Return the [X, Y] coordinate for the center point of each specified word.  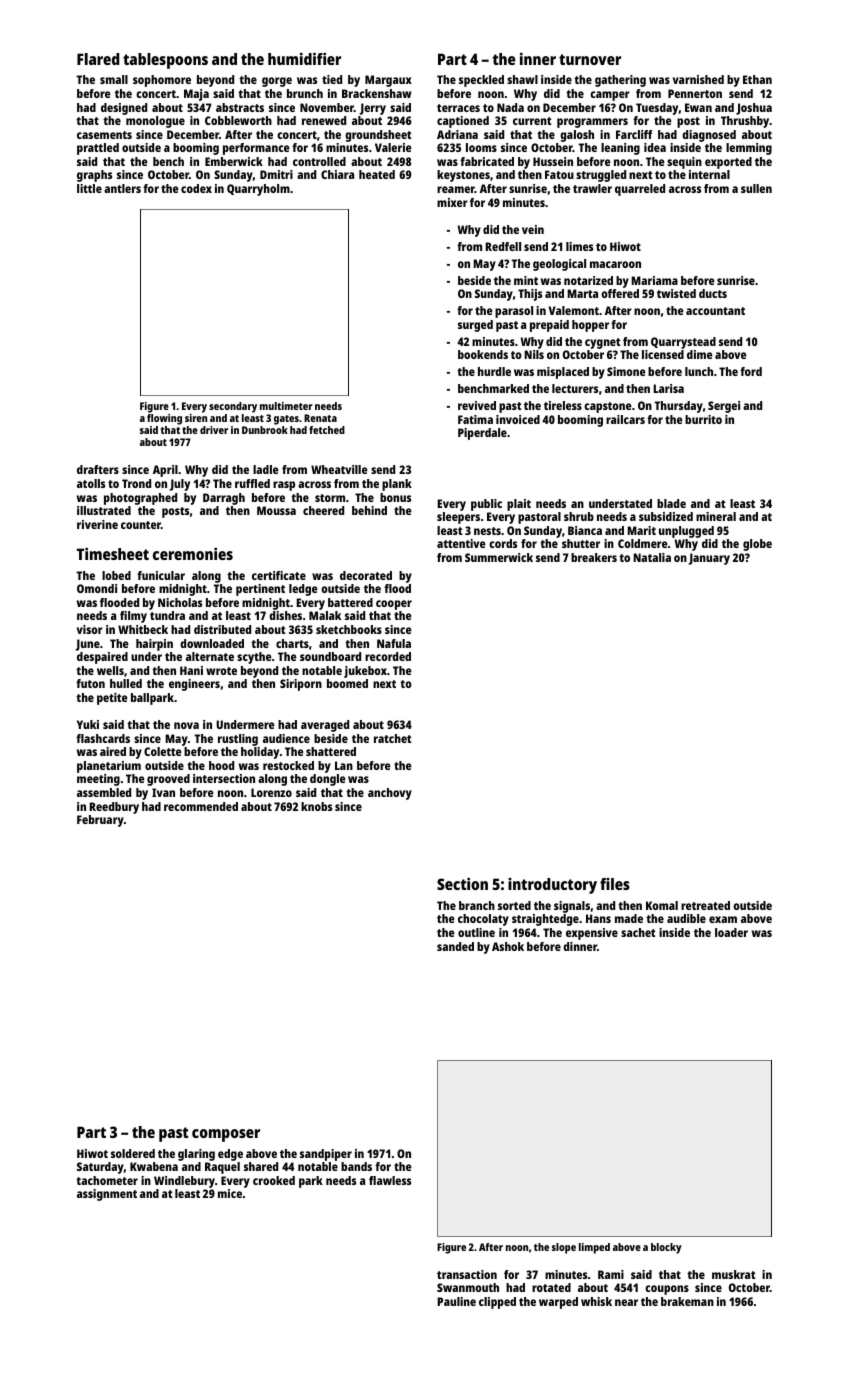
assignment [107, 1195]
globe [757, 545]
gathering [620, 81]
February [100, 821]
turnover [590, 59]
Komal [662, 905]
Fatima [475, 419]
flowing [164, 419]
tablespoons [165, 61]
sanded [455, 946]
